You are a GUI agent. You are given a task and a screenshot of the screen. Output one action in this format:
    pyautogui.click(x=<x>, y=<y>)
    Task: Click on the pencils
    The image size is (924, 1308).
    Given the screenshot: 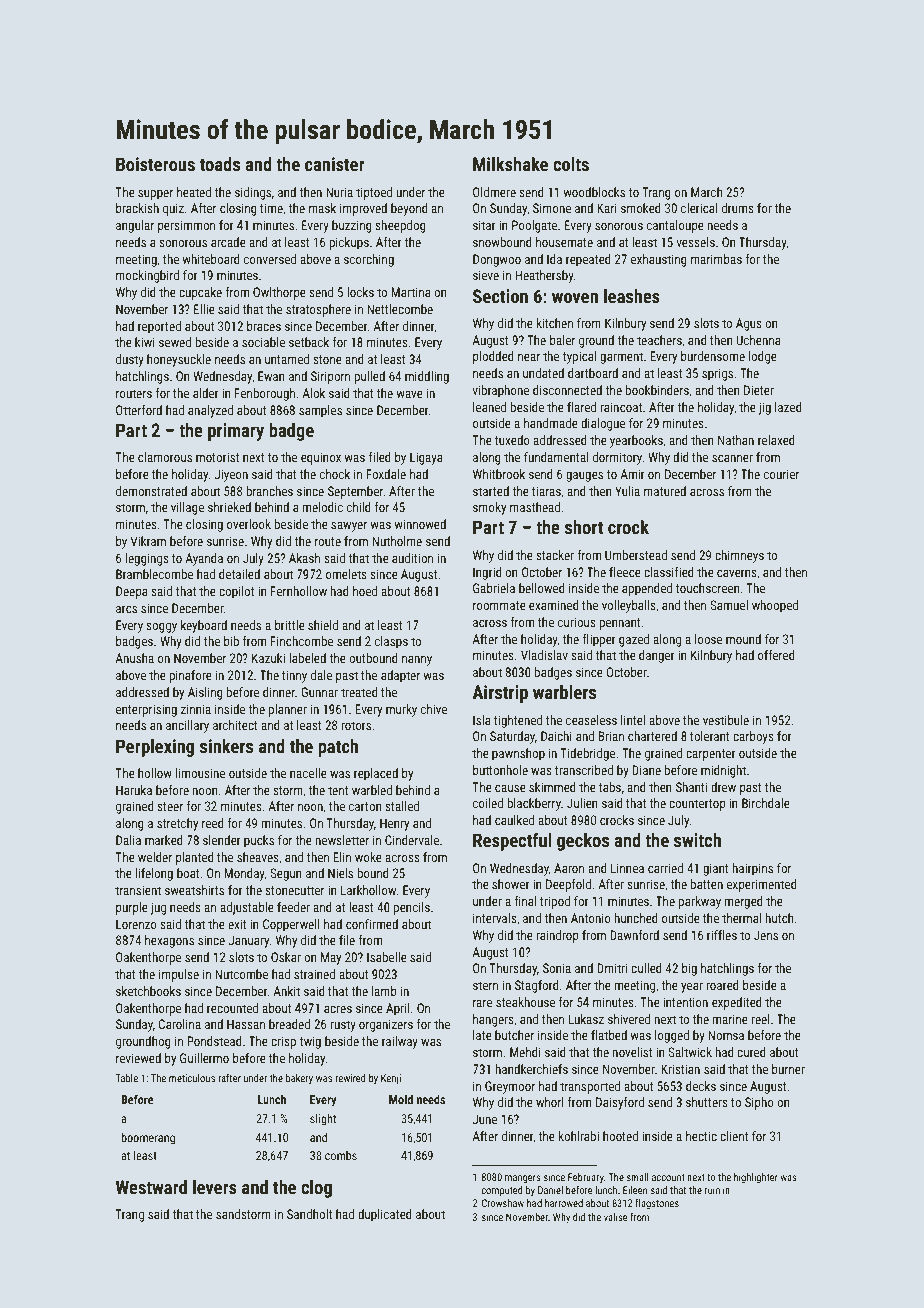 What is the action you would take?
    pyautogui.click(x=412, y=908)
